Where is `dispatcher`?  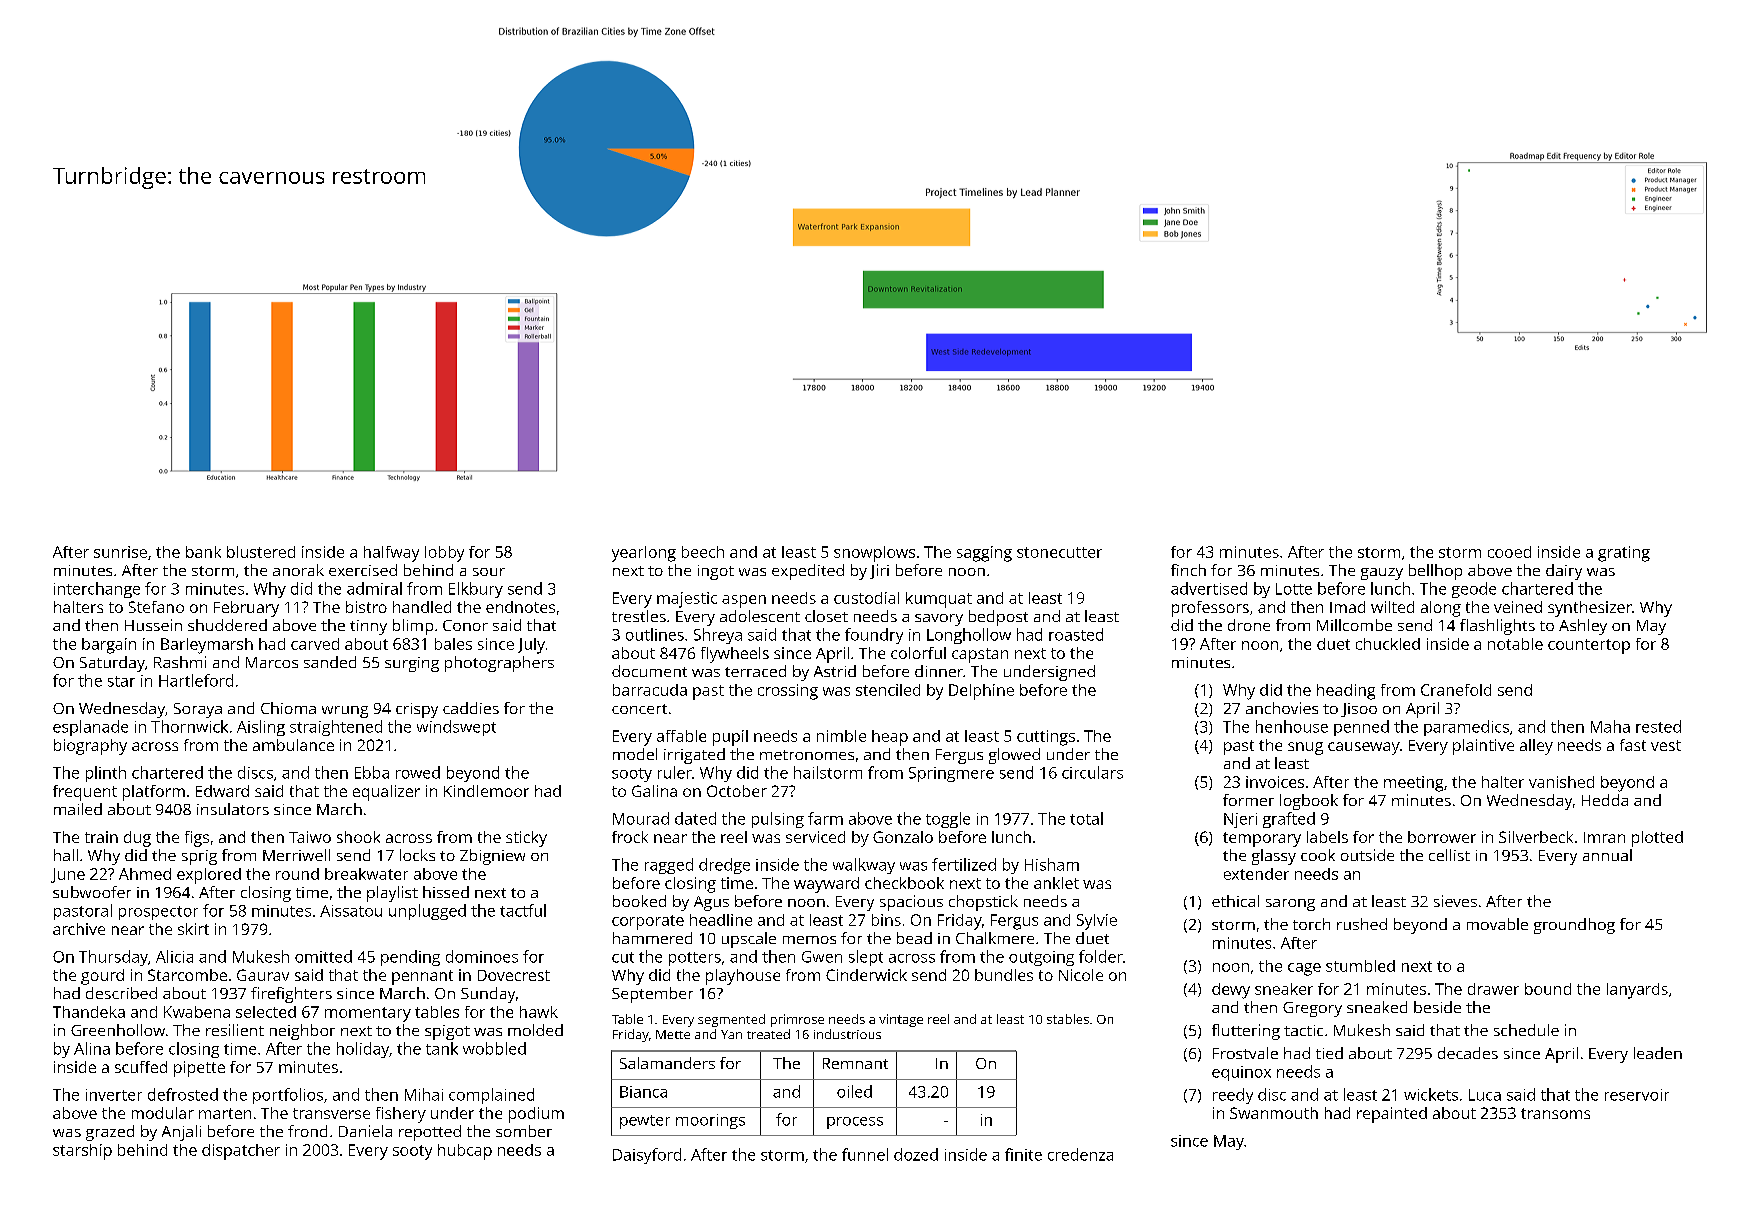 dispatcher is located at coordinates (241, 1152).
